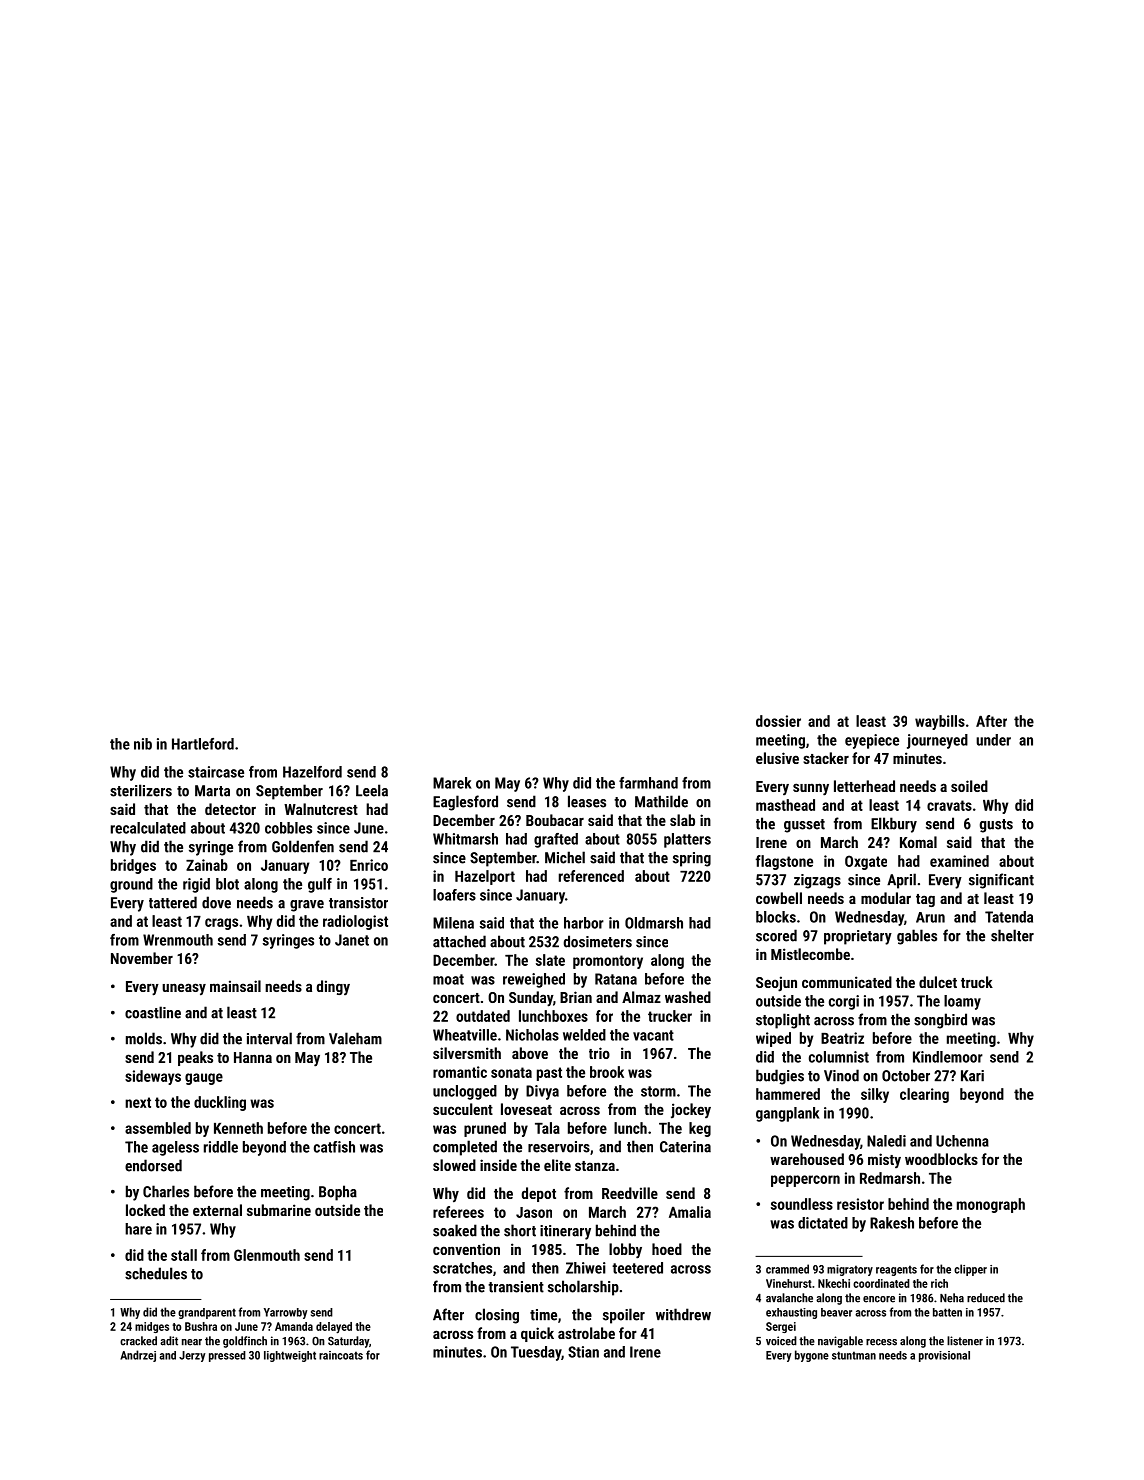 The height and width of the document is (1480, 1144). I want to click on recalculated, so click(148, 828).
